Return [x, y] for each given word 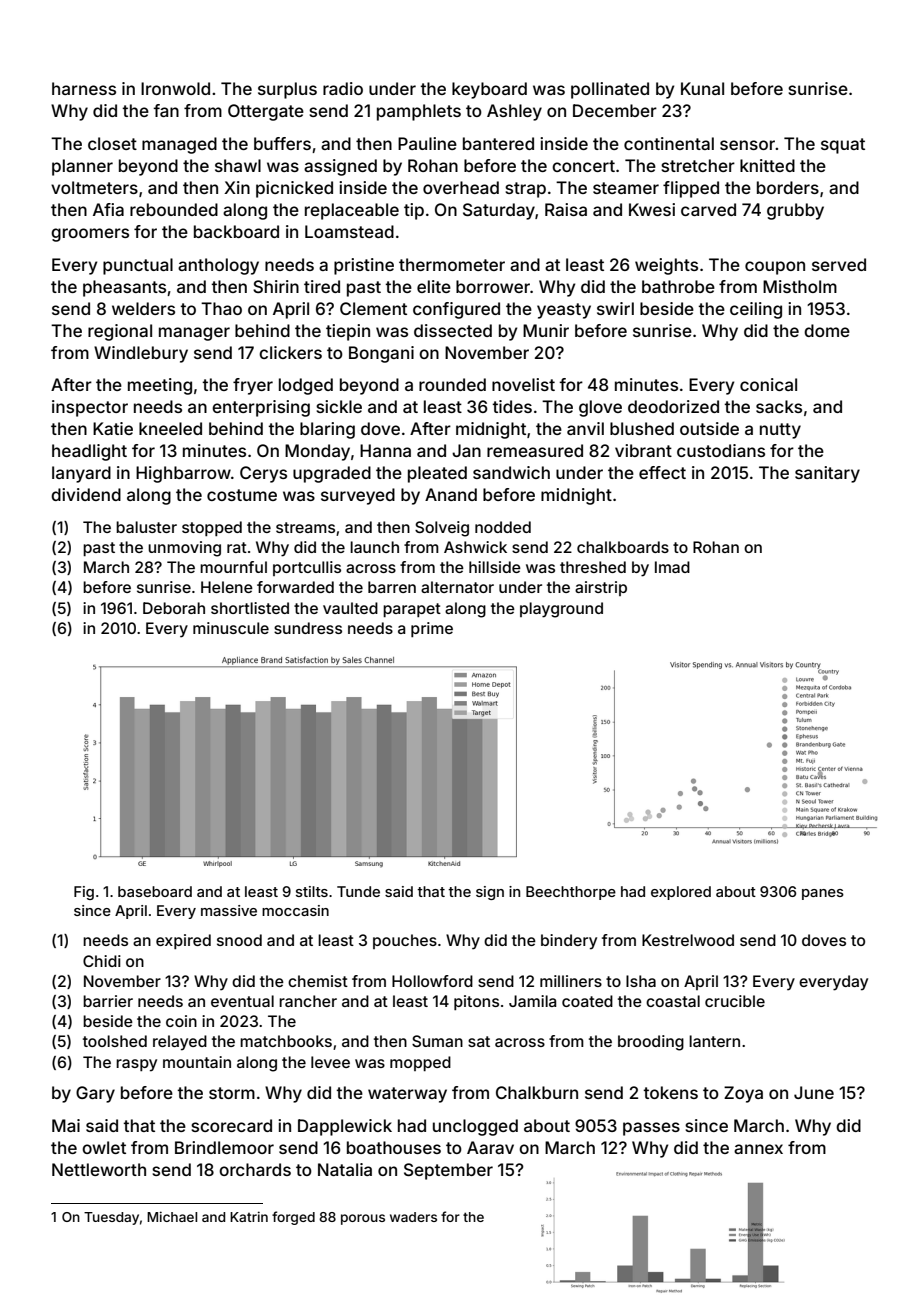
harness [84, 88]
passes [651, 1129]
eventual [242, 1001]
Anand [451, 494]
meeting [160, 386]
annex [758, 1149]
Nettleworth [99, 1169]
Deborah [174, 608]
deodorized [673, 406]
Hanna [385, 450]
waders [413, 1217]
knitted [767, 165]
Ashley [514, 112]
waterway [407, 1095]
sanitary [827, 474]
